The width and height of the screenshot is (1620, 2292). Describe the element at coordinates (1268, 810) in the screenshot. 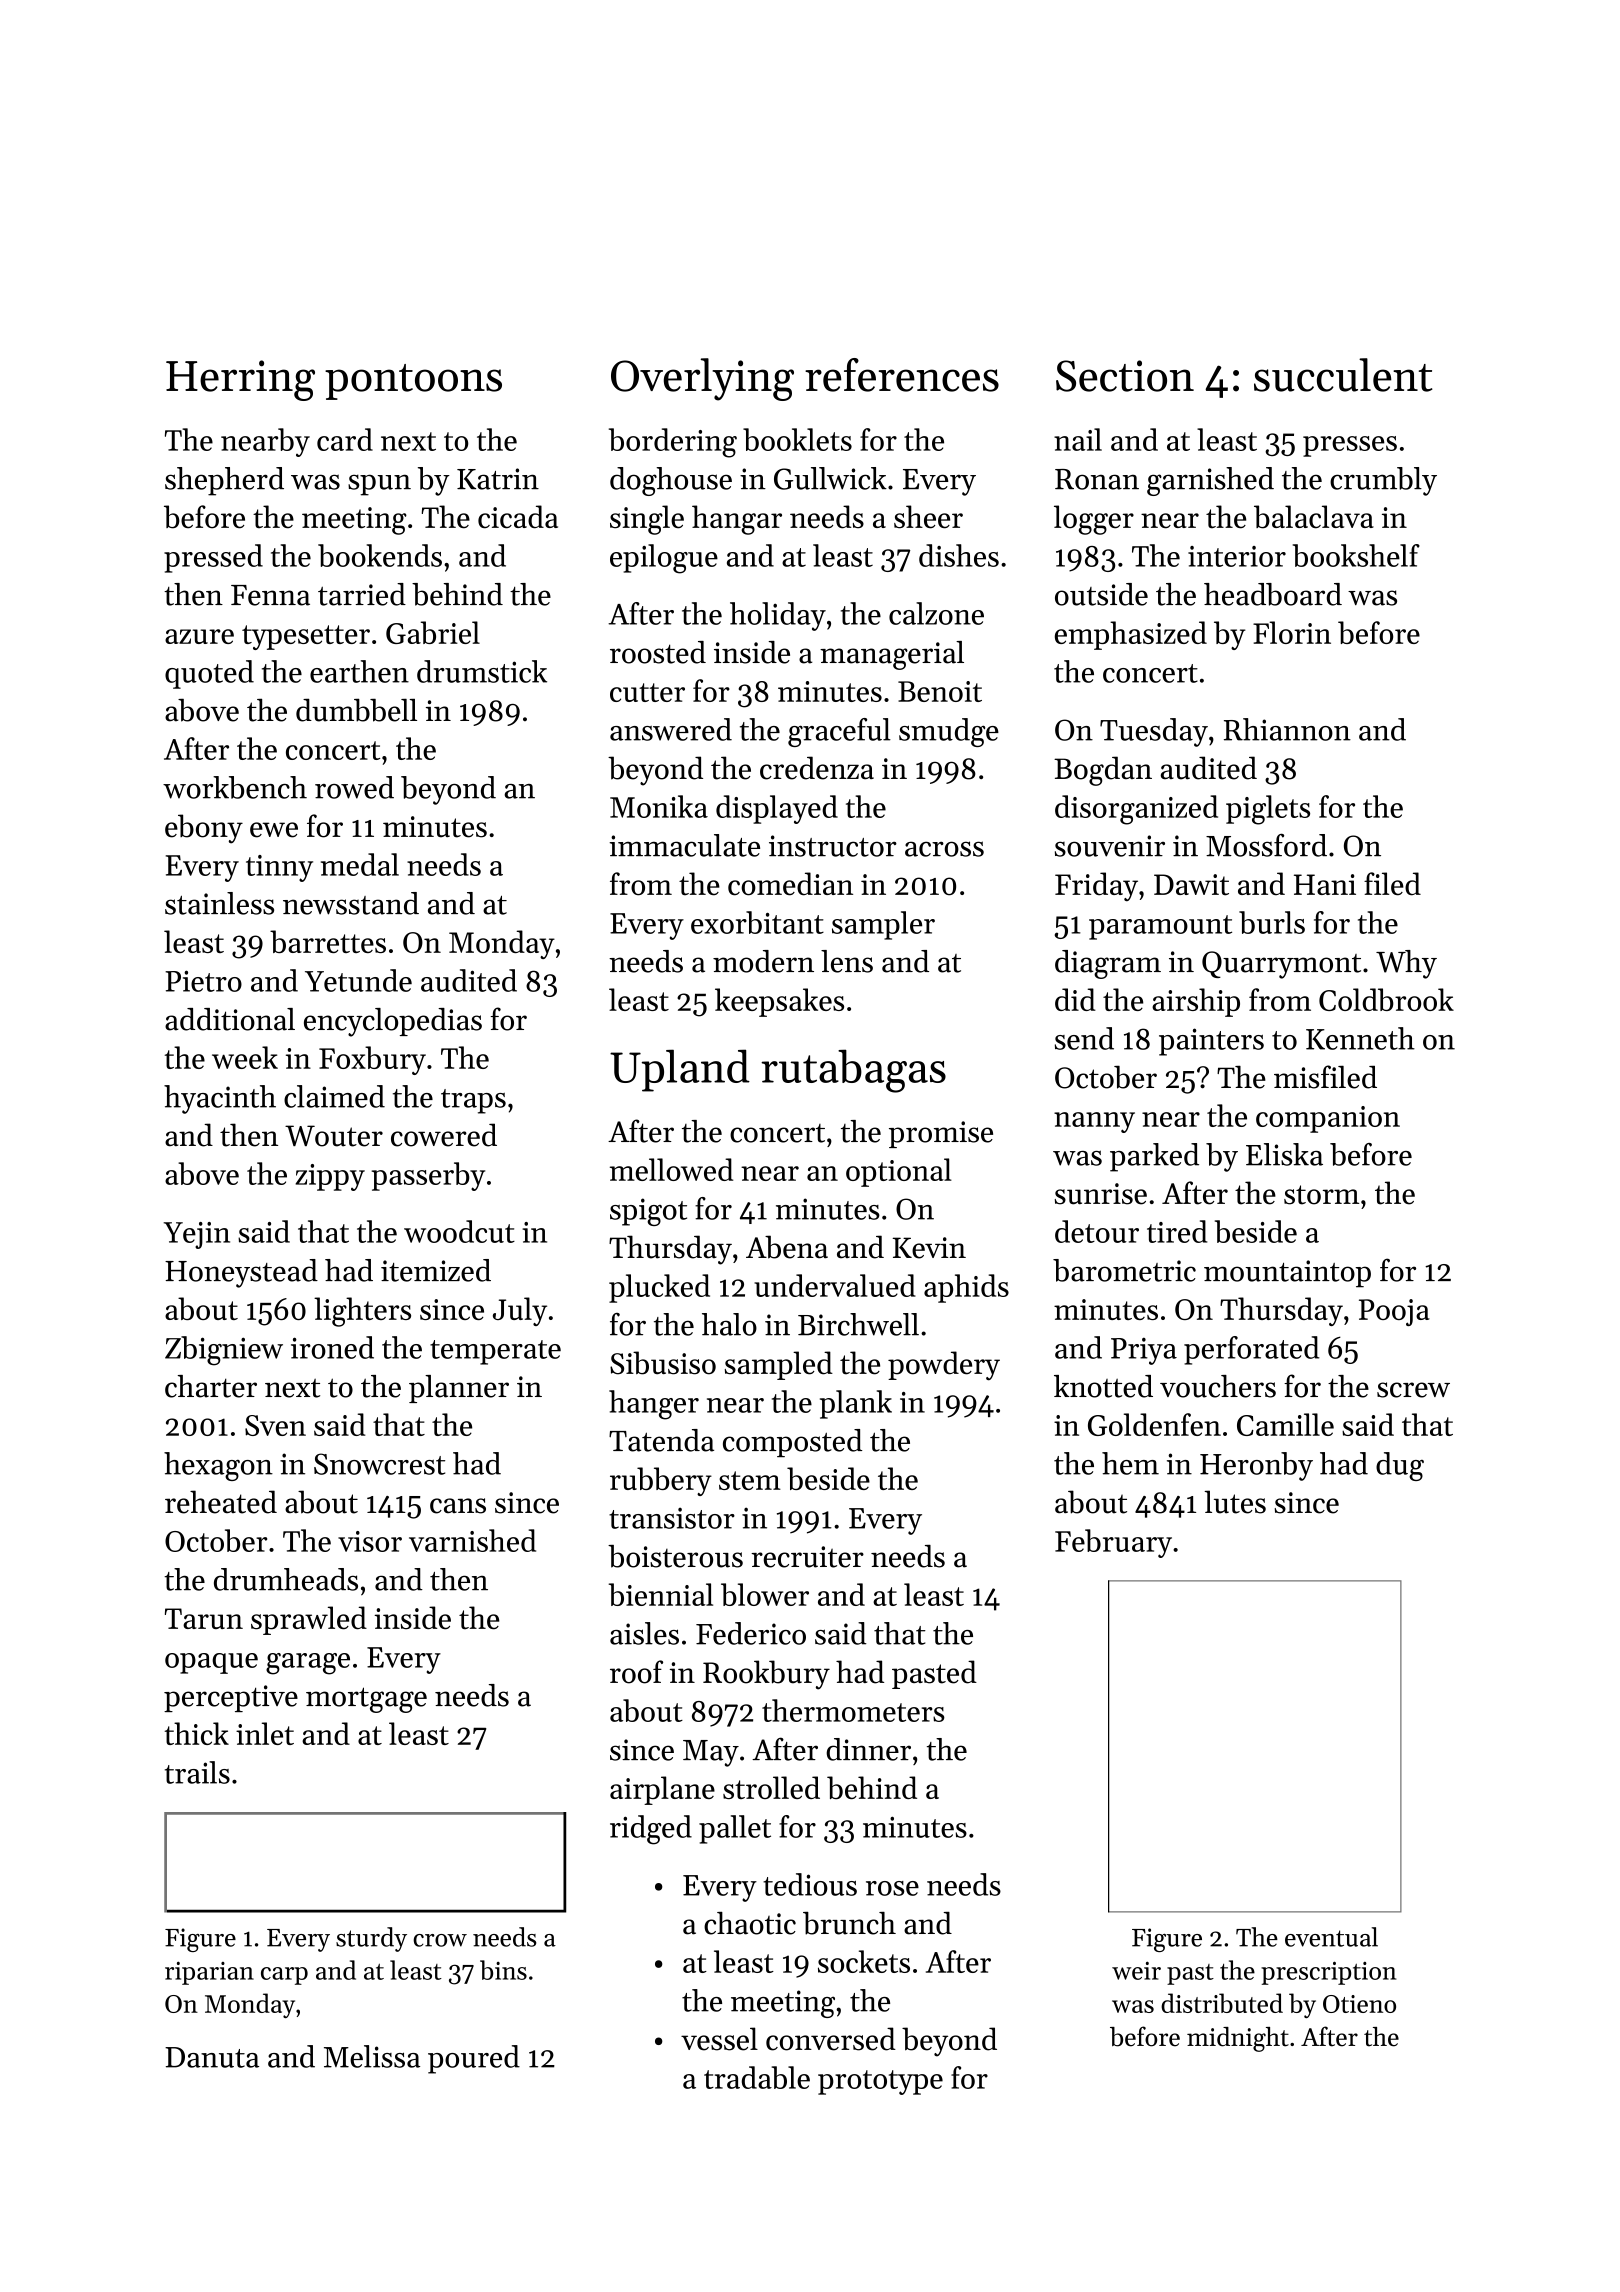

I see `piglets` at that location.
